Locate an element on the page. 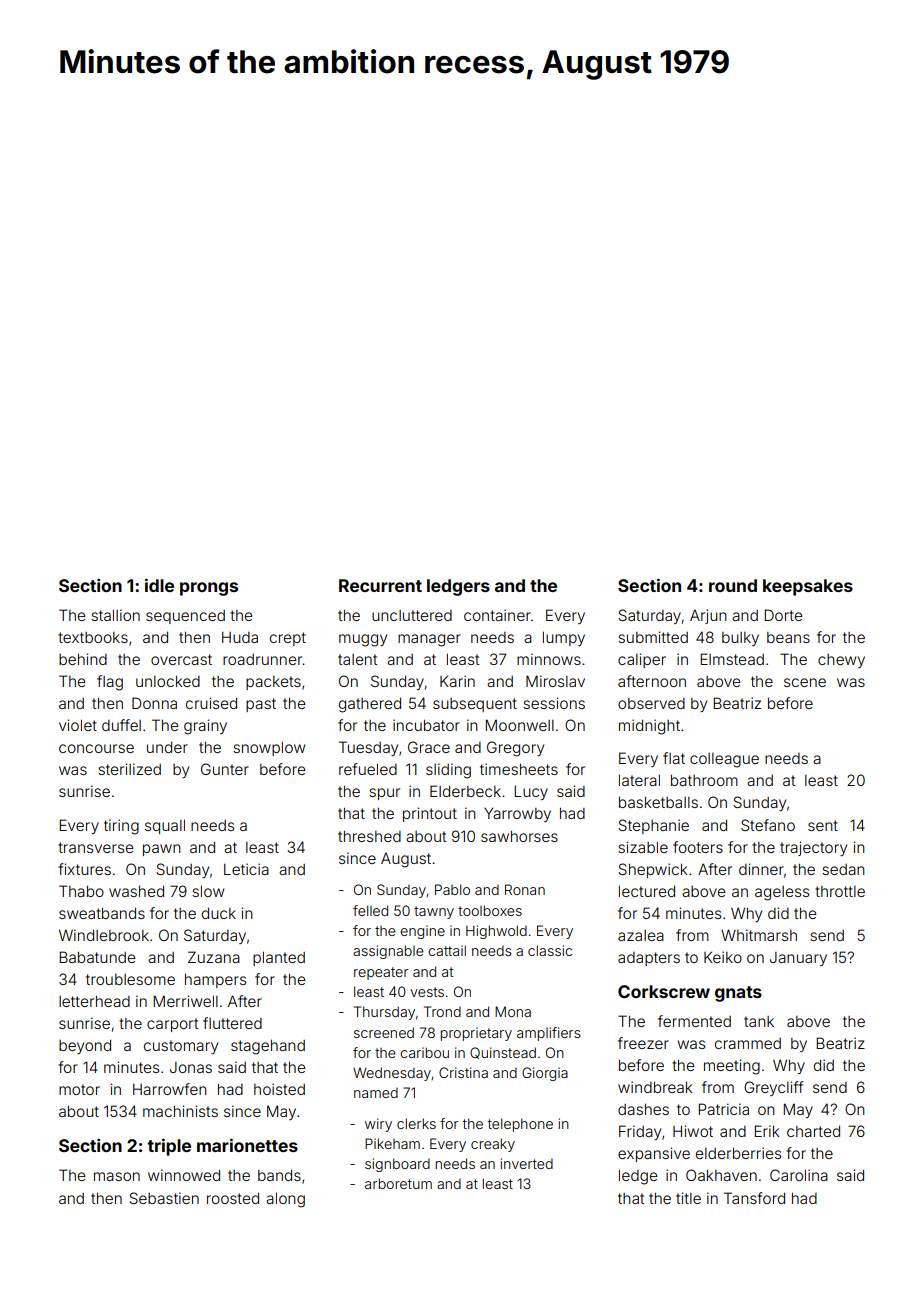 This document has width=924, height=1308. Grace is located at coordinates (429, 747).
